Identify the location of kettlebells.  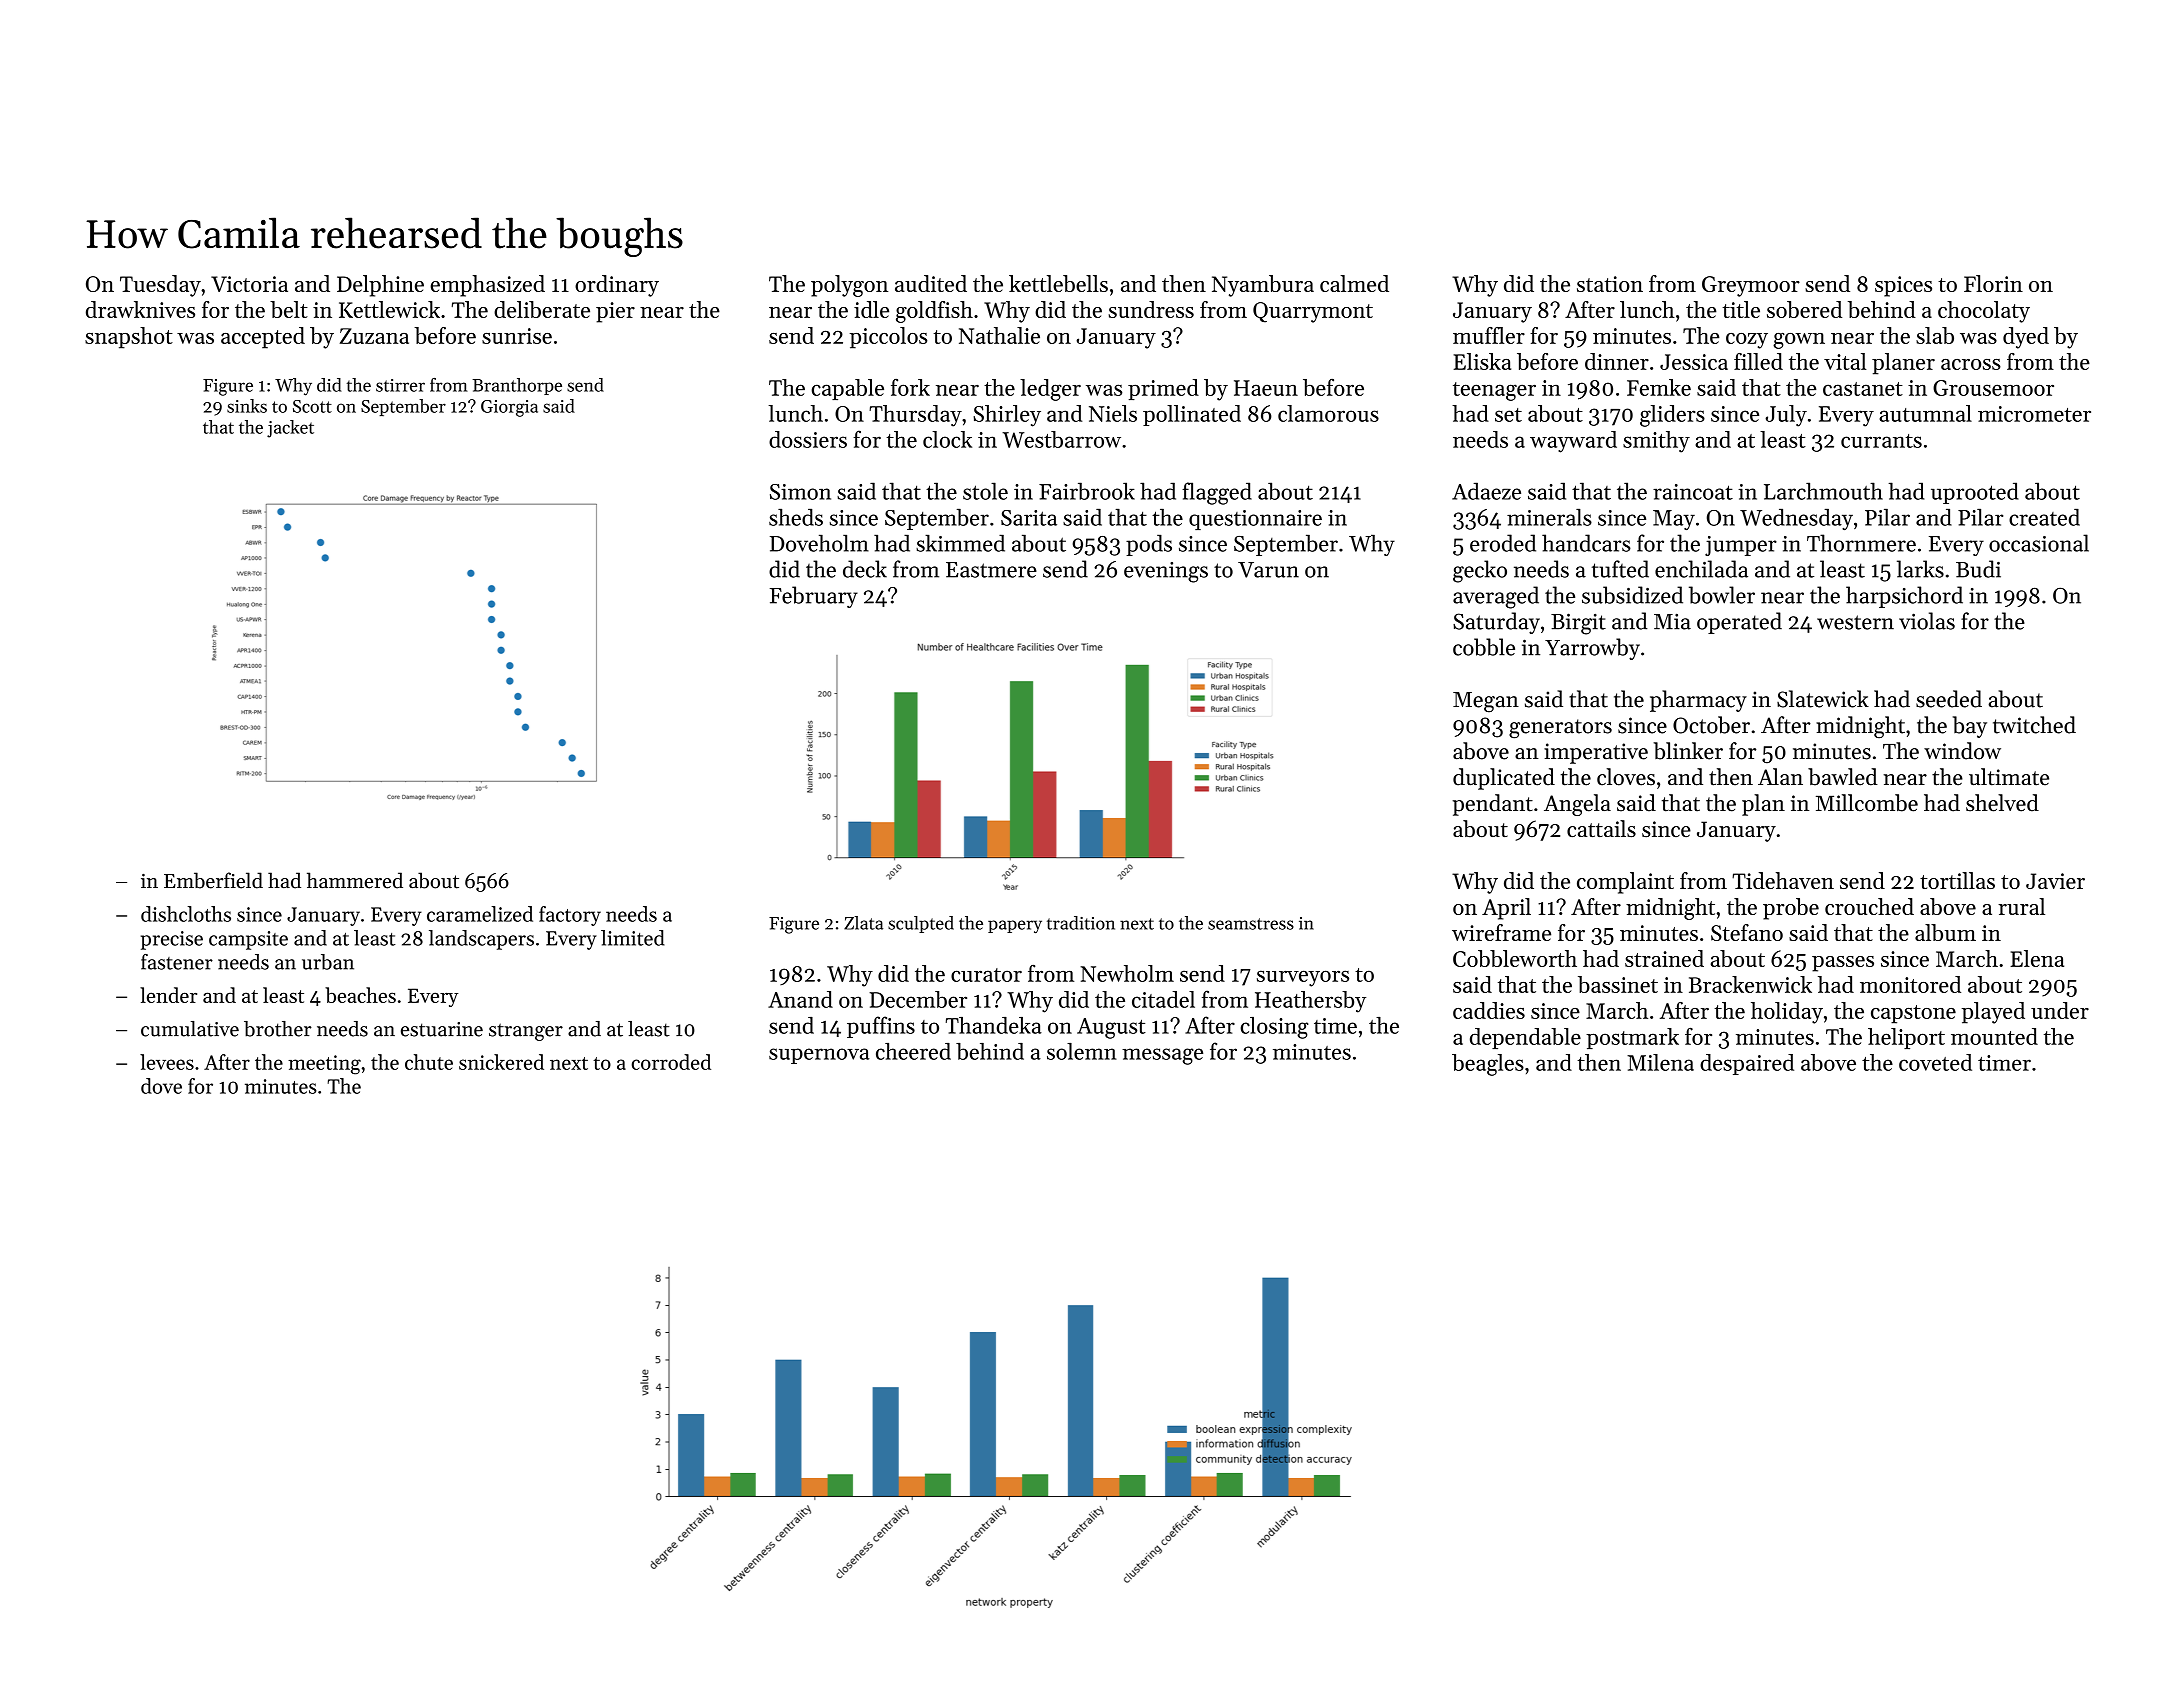
(1058, 283).
